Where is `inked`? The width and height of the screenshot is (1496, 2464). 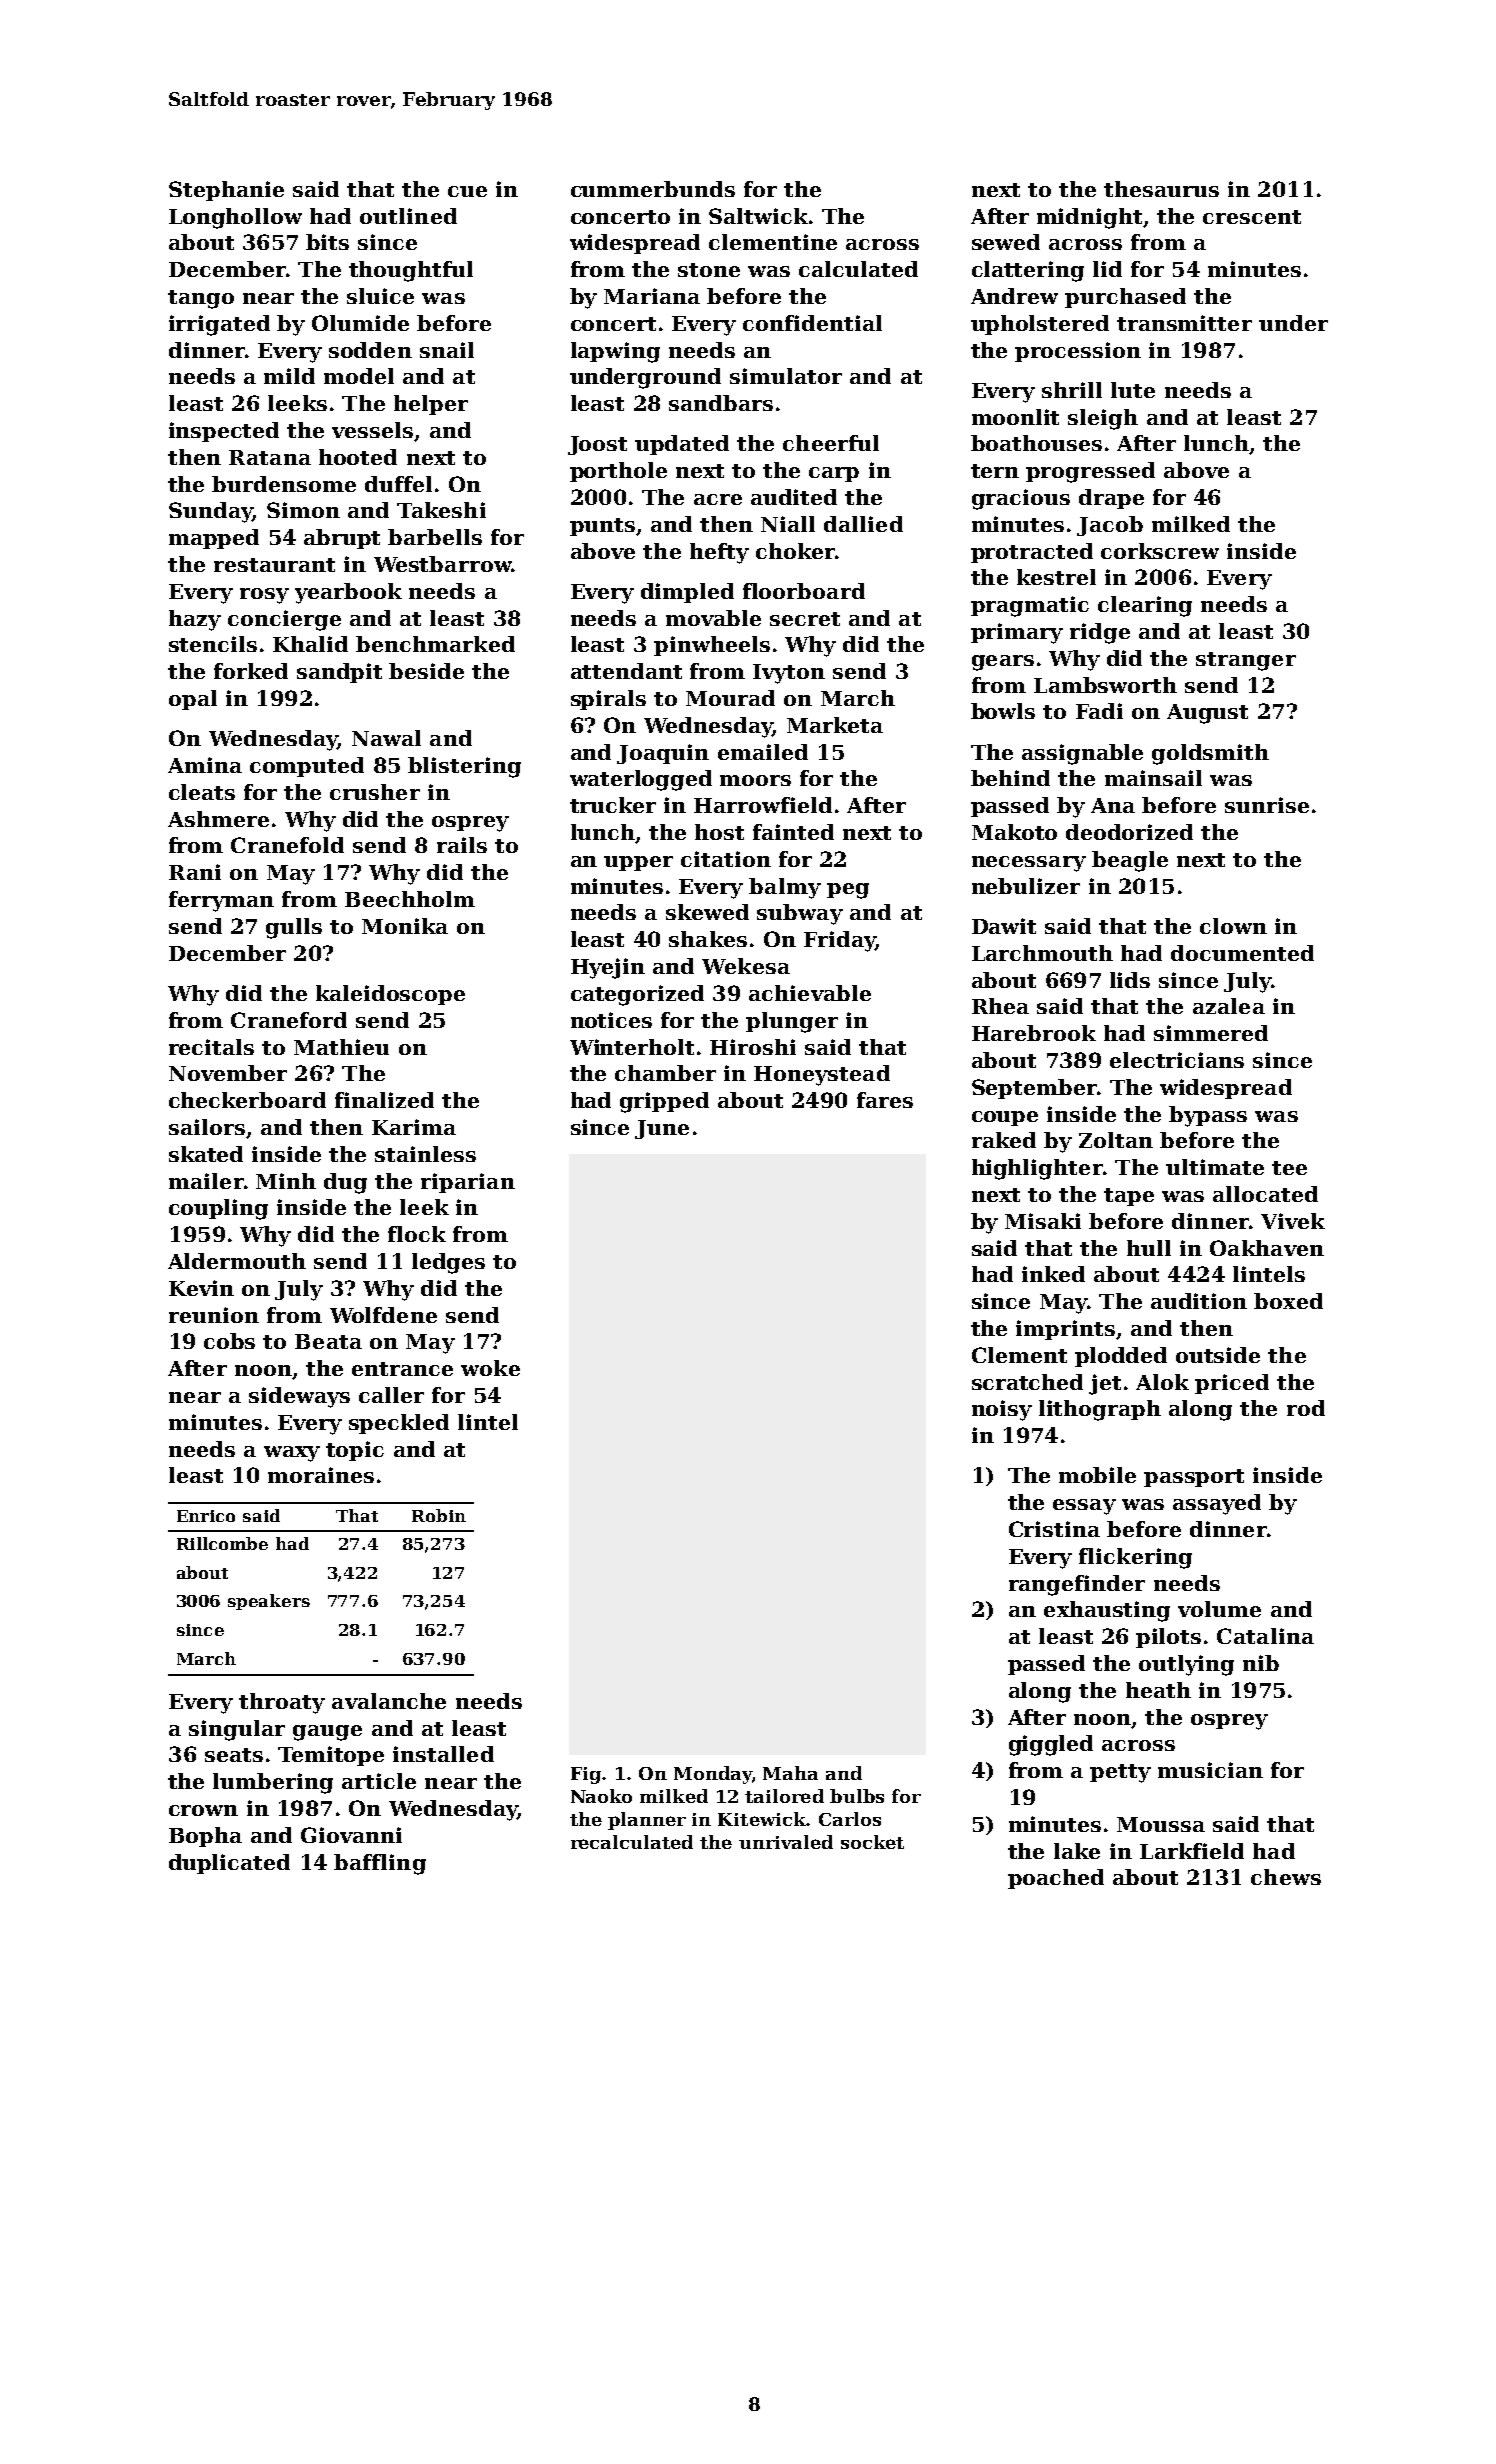 inked is located at coordinates (1053, 1274).
